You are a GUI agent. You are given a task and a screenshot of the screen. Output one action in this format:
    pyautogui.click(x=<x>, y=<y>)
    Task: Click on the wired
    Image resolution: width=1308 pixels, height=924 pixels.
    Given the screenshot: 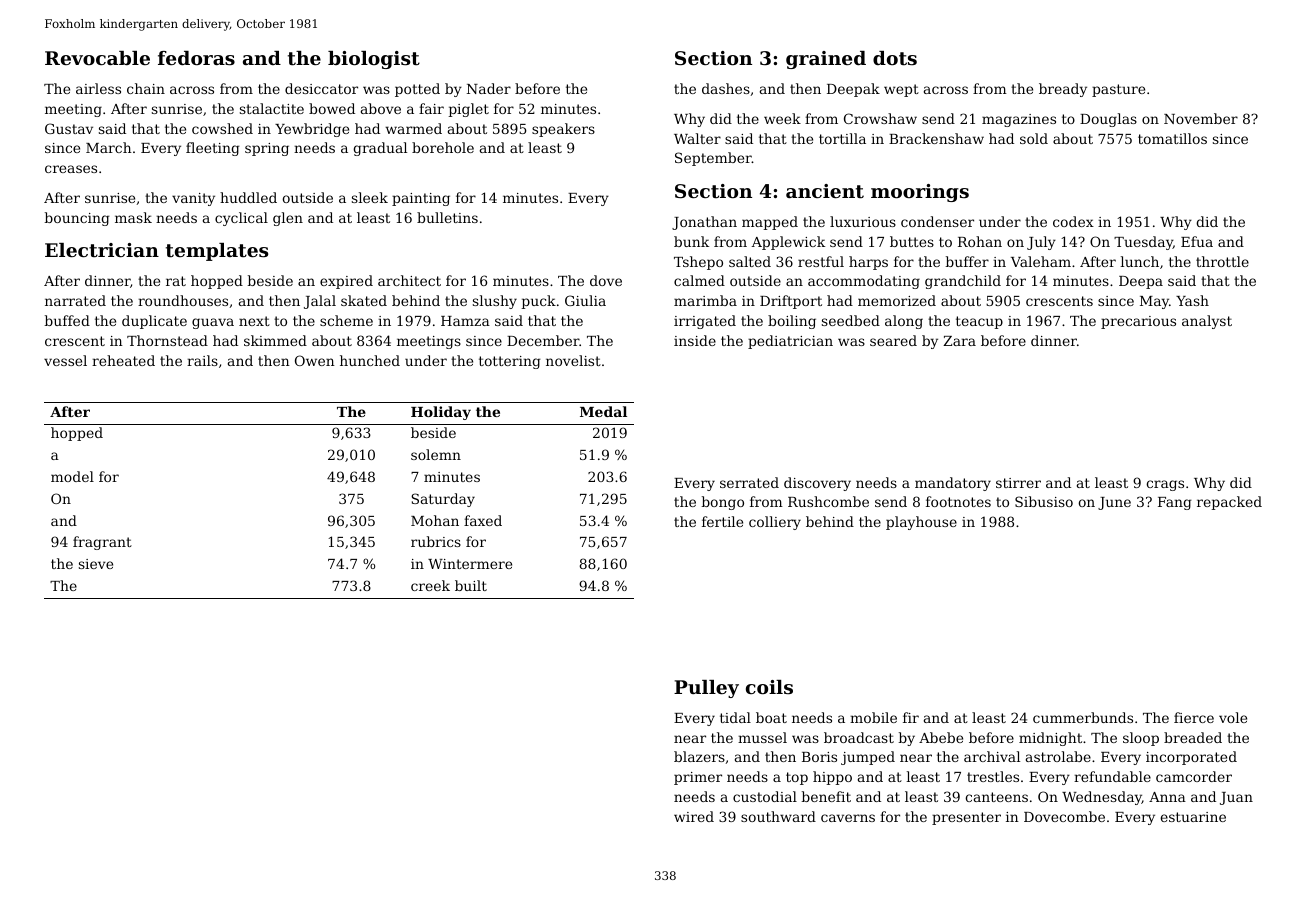 What is the action you would take?
    pyautogui.click(x=694, y=816)
